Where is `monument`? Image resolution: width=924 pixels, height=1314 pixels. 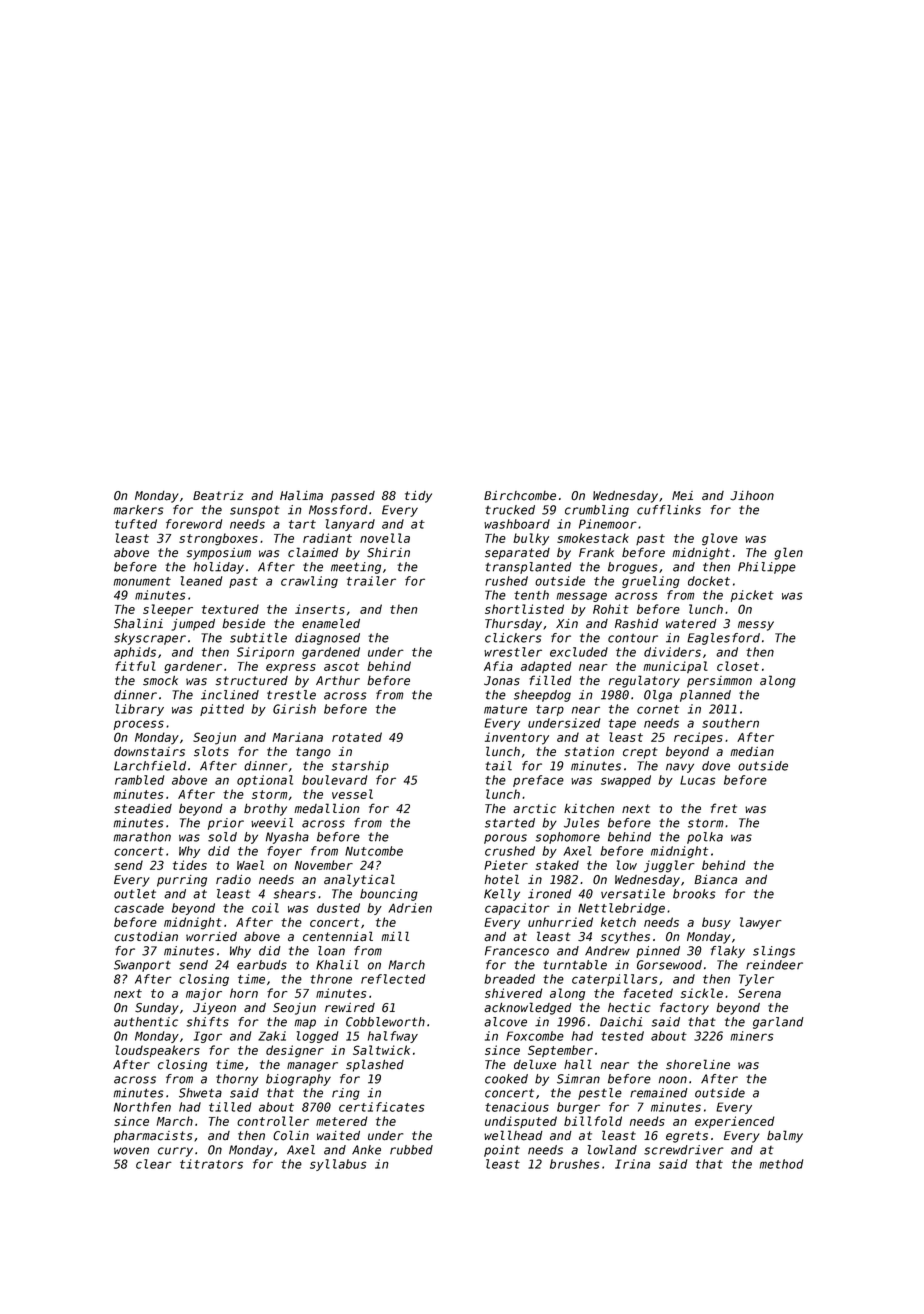 monument is located at coordinates (142, 581).
